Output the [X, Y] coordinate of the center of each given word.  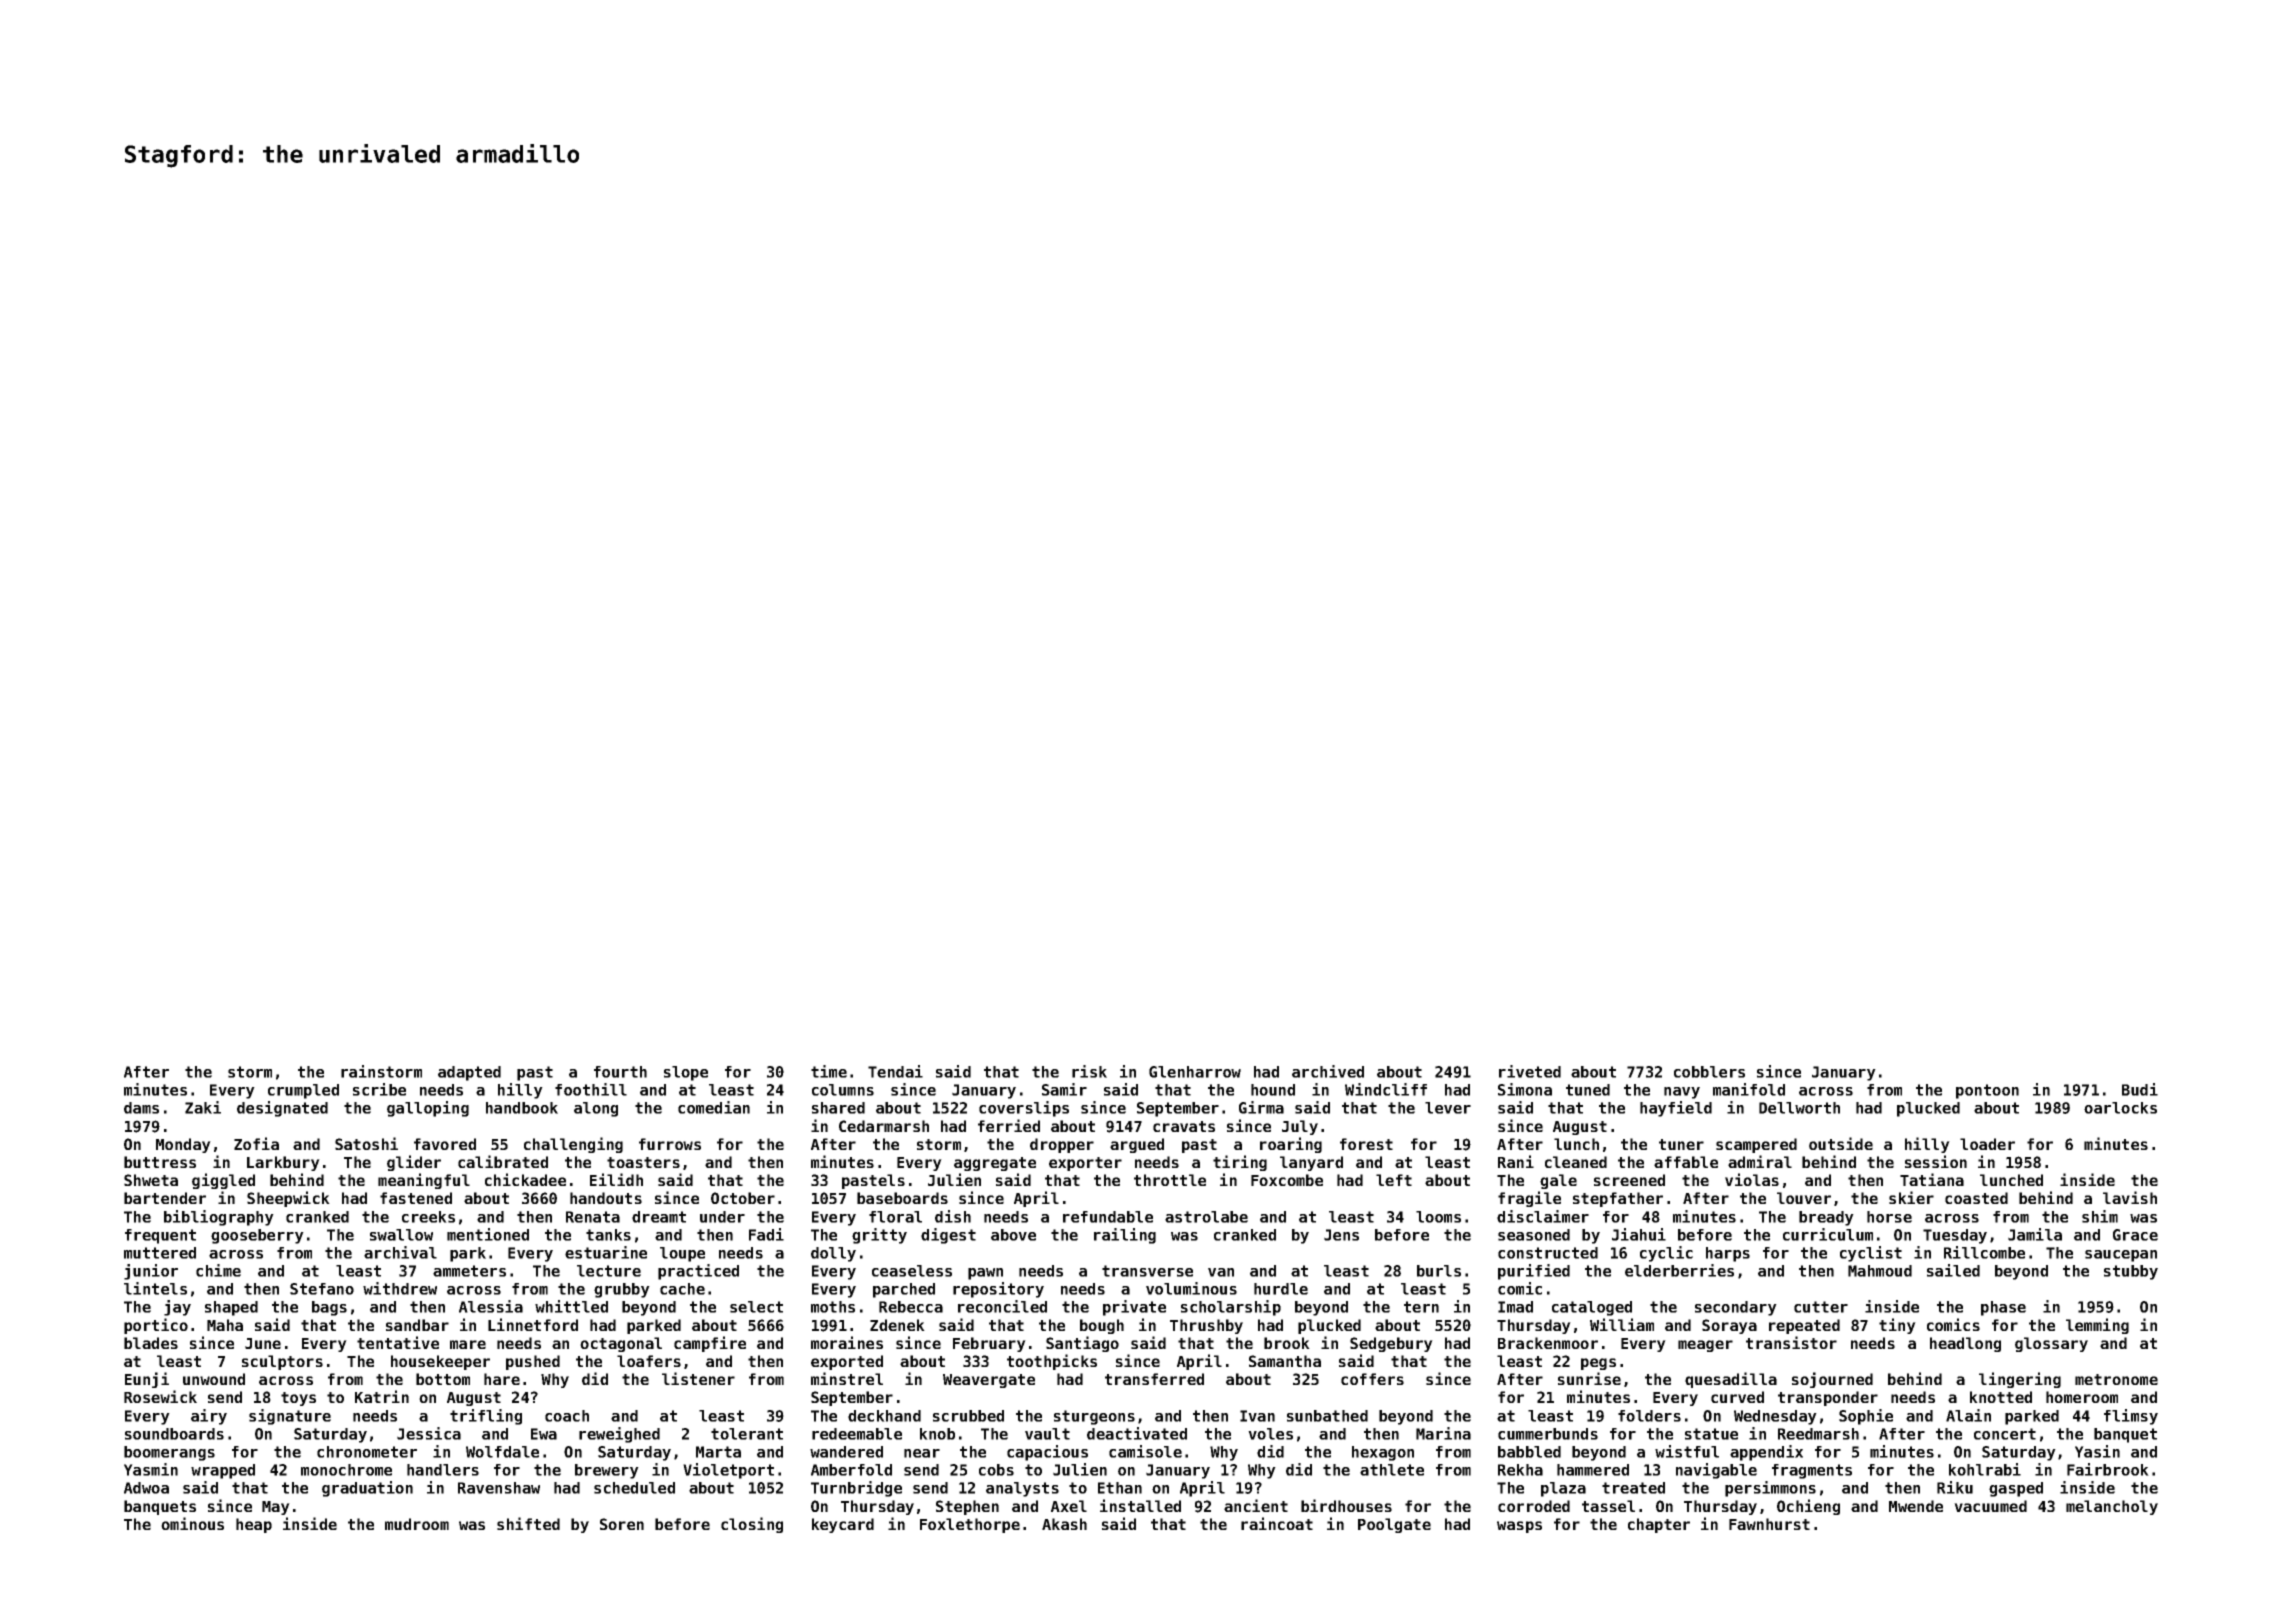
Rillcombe [1984, 1252]
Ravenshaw [499, 1488]
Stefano [322, 1289]
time [829, 1071]
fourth [620, 1072]
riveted [1530, 1071]
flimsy [2131, 1417]
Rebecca [911, 1307]
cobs [996, 1470]
